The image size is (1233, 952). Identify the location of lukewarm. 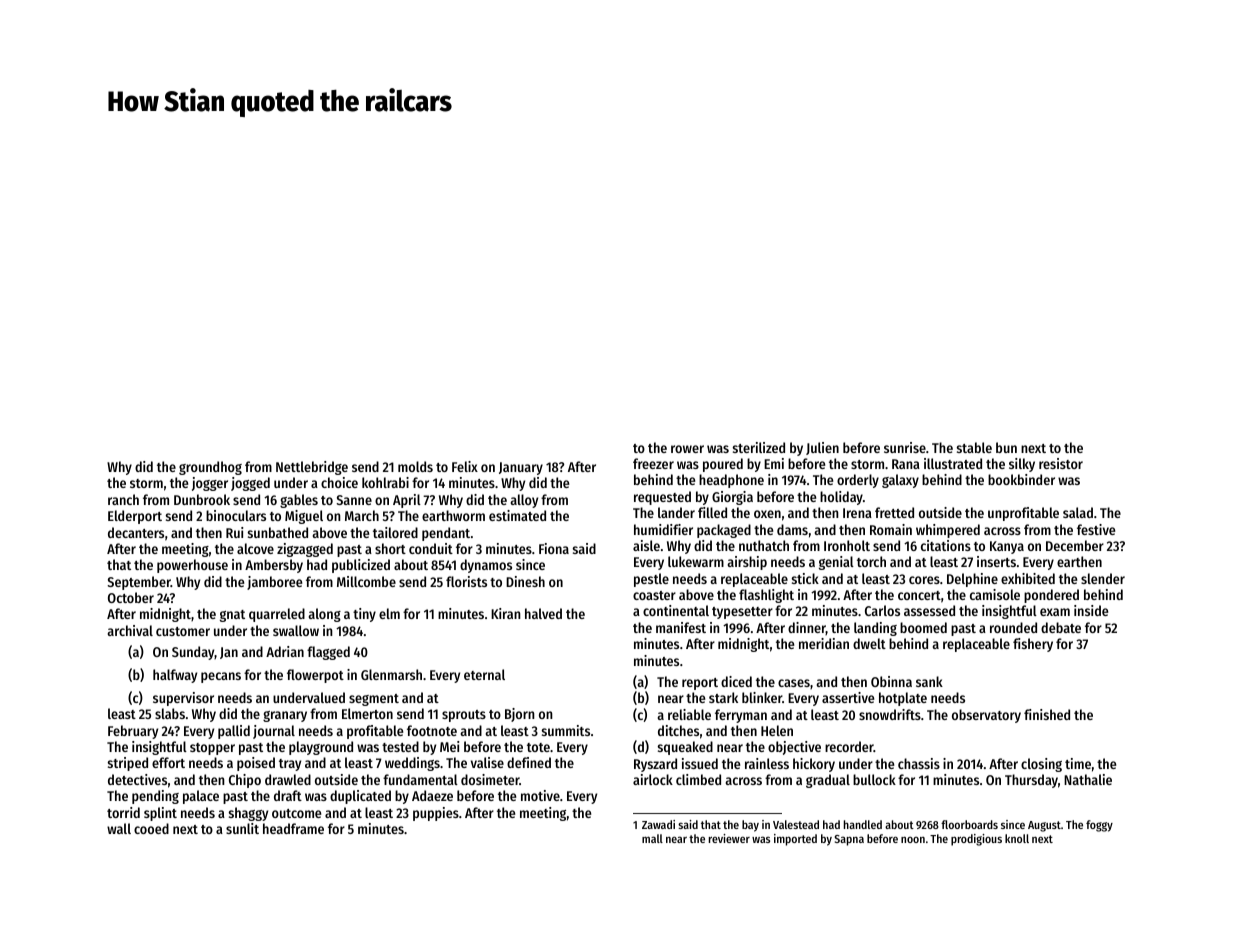
(696, 561).
